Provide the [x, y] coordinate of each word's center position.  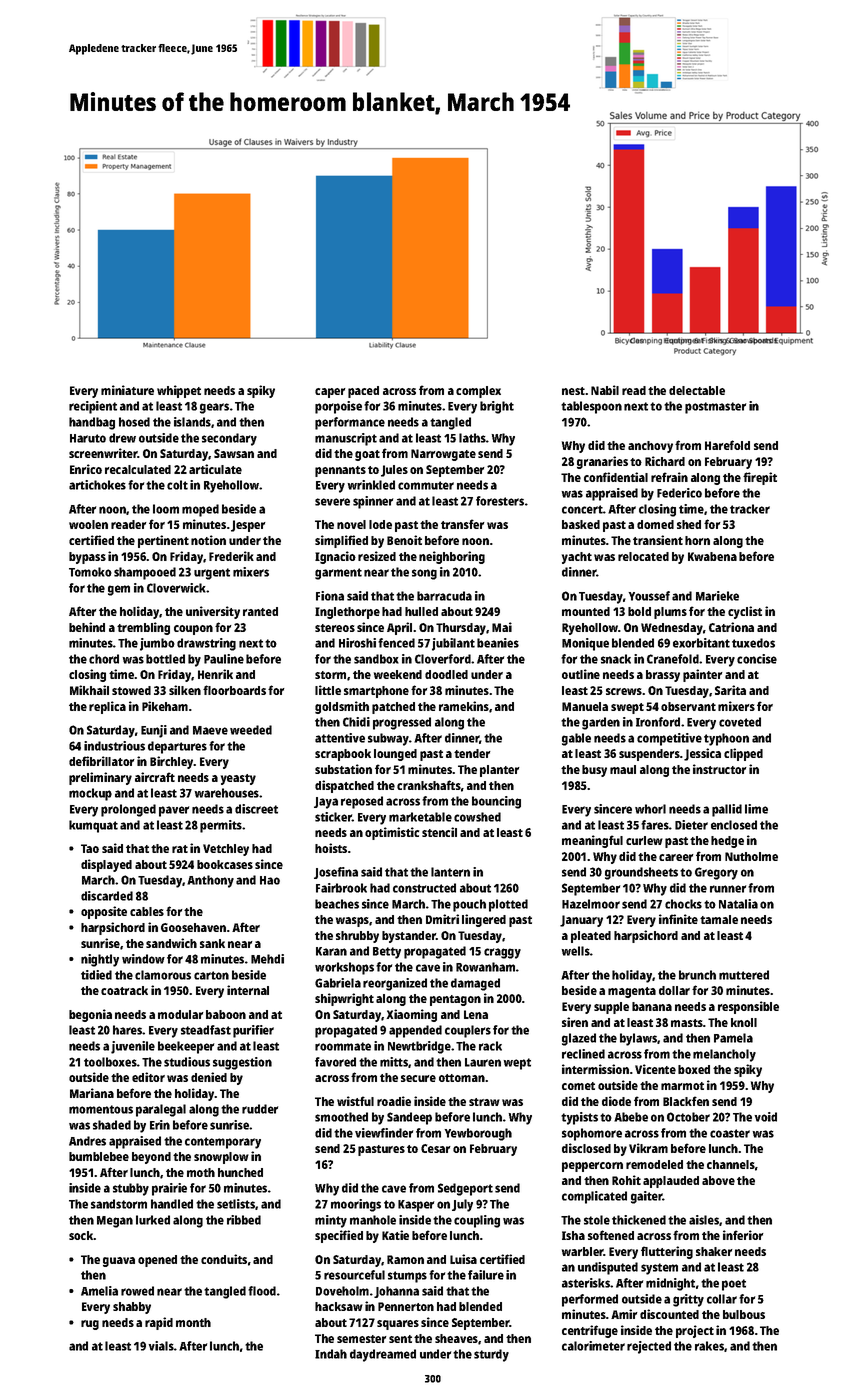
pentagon [455, 1000]
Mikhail [89, 690]
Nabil [605, 390]
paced [363, 392]
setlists [236, 1204]
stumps [407, 1277]
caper [330, 393]
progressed [402, 723]
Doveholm [342, 1291]
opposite [104, 912]
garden [601, 723]
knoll [744, 1022]
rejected [649, 1347]
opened [157, 1261]
